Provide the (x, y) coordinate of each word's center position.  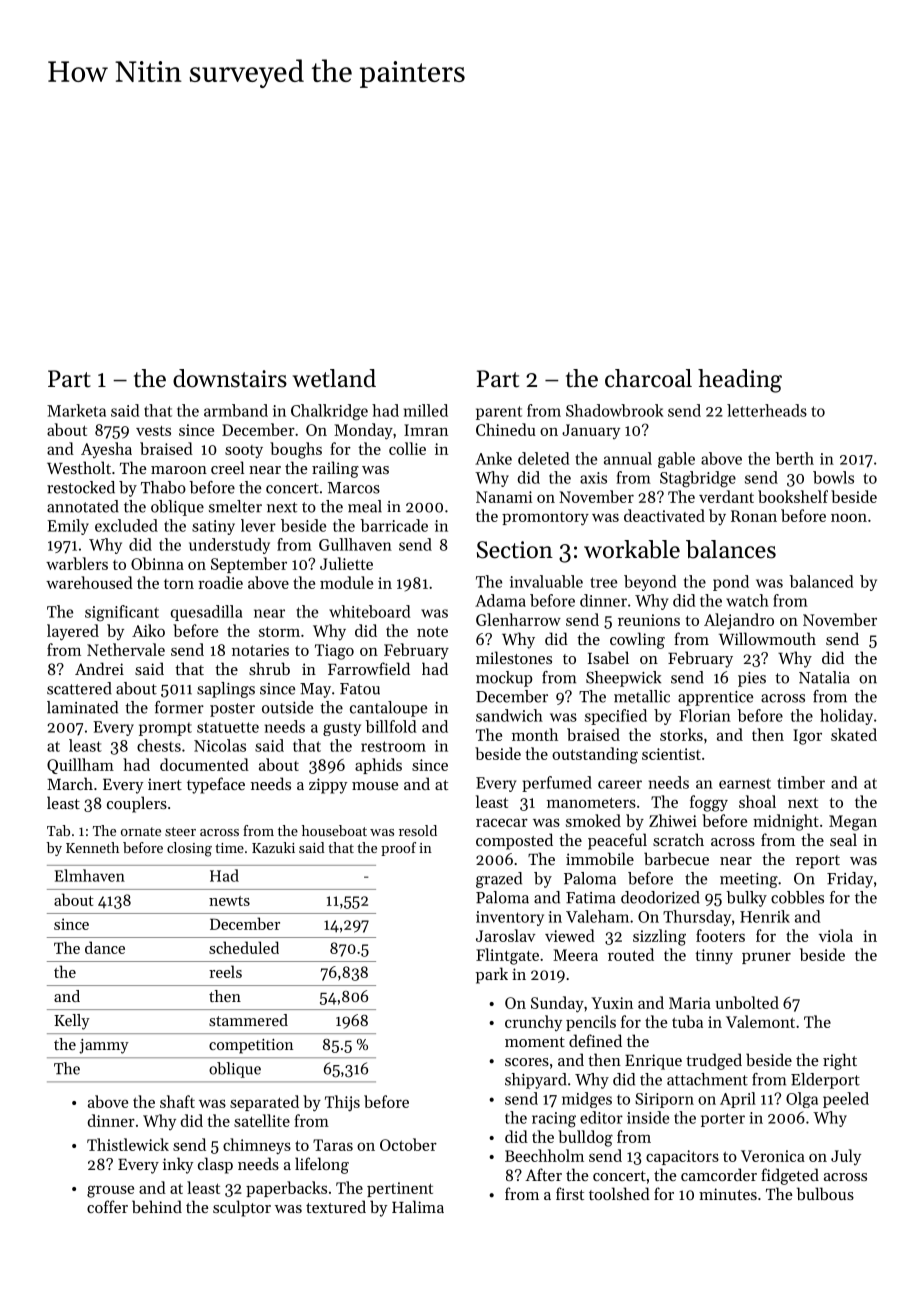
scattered (79, 688)
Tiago (334, 652)
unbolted (747, 1002)
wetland (334, 378)
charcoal (648, 378)
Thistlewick (128, 1144)
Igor (807, 737)
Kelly (72, 1022)
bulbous (825, 1193)
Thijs (342, 1103)
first (570, 1193)
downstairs (230, 378)
